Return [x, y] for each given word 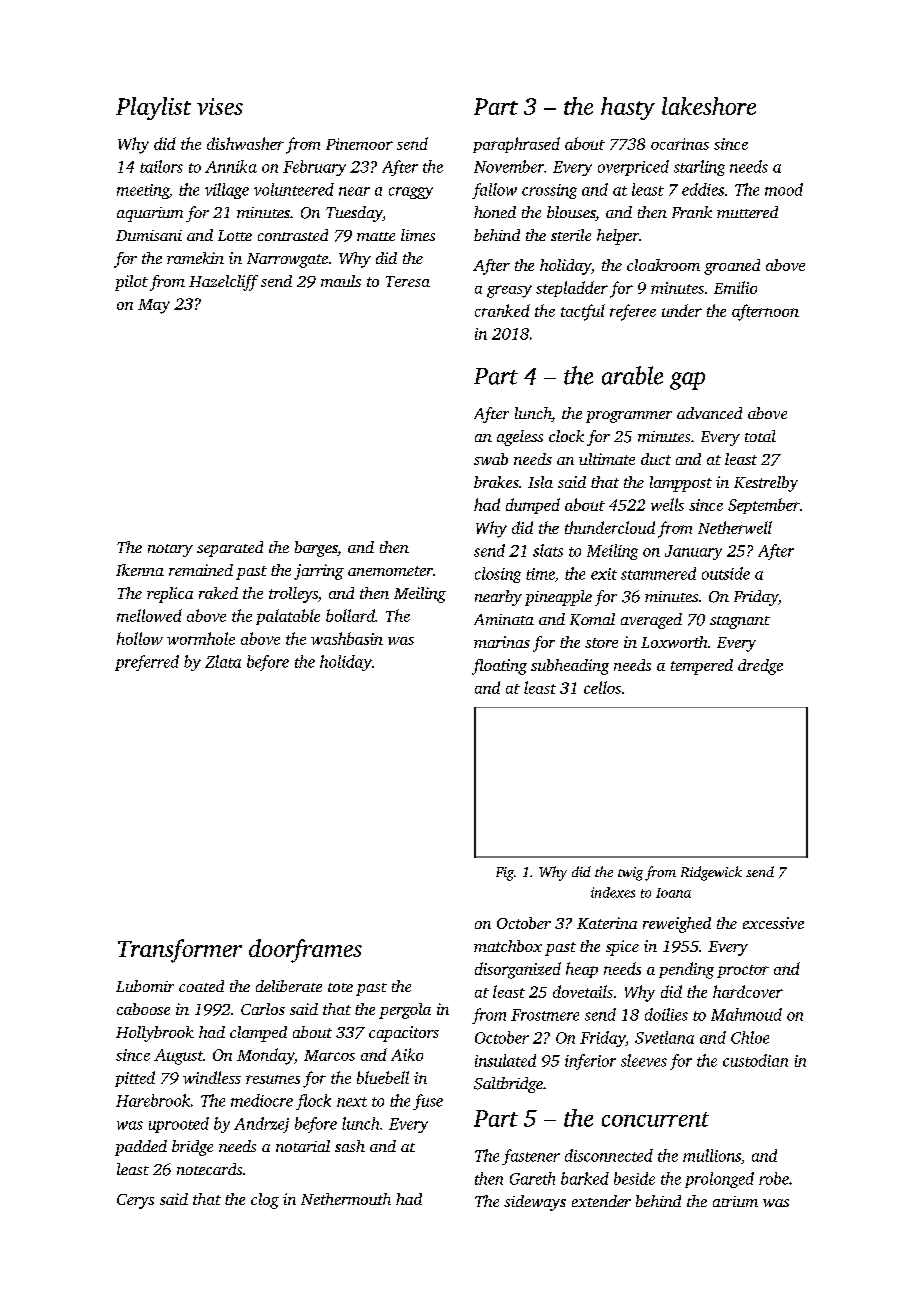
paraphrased [516, 145]
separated [230, 549]
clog [265, 1201]
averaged [651, 621]
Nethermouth [346, 1199]
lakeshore [709, 106]
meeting [143, 191]
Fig [505, 874]
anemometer [390, 571]
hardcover [748, 991]
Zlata [223, 661]
